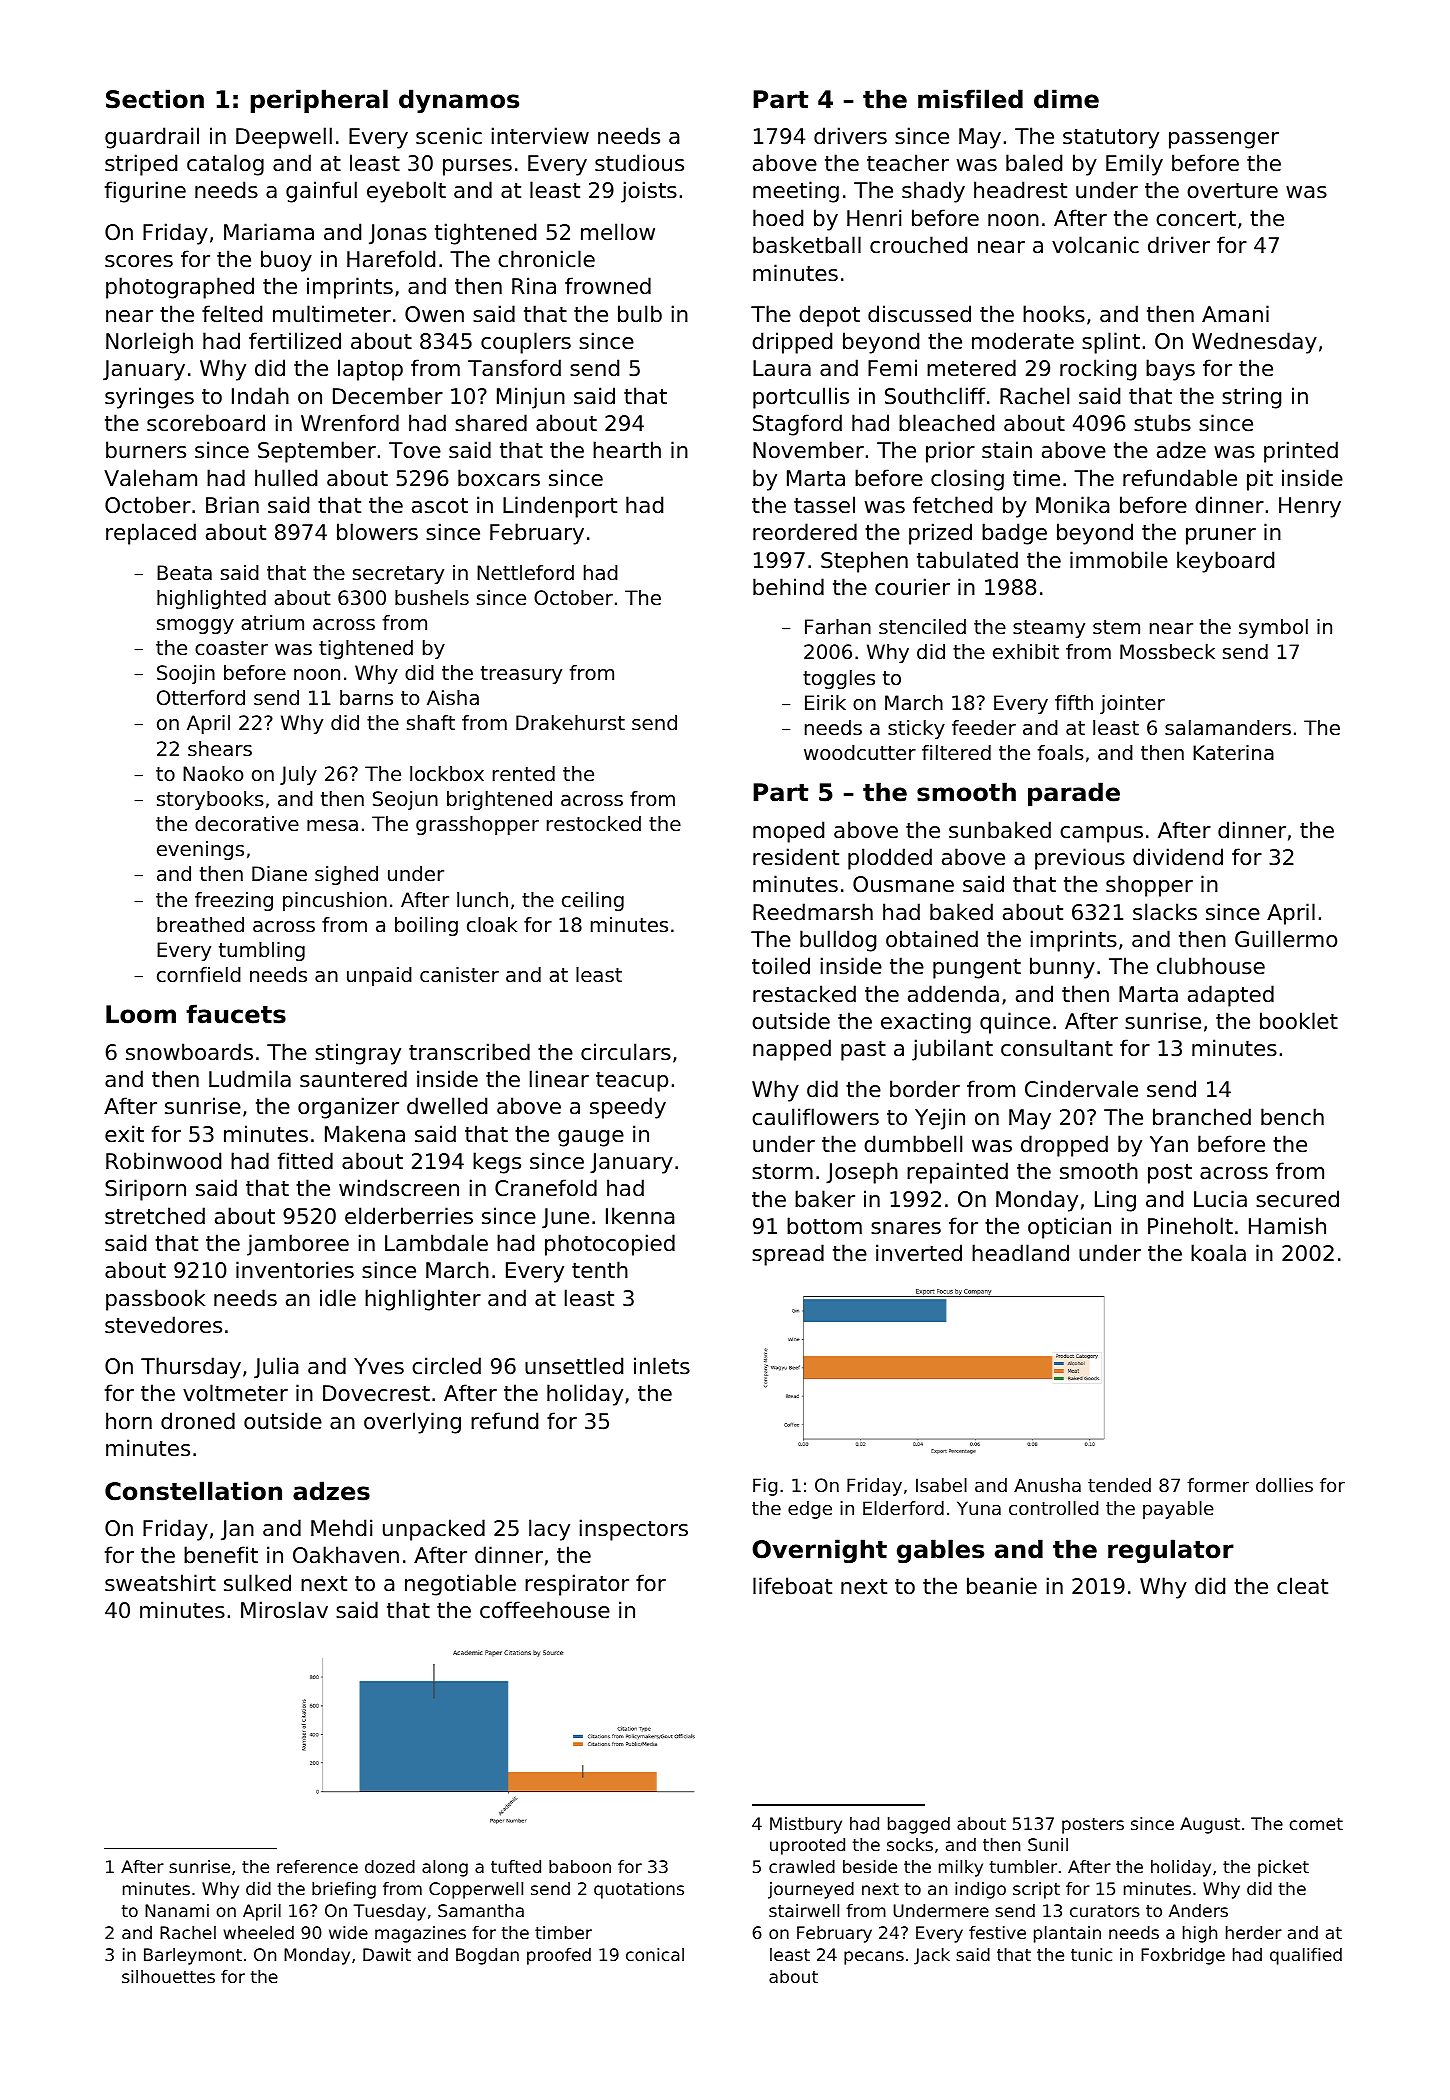 This image has width=1450, height=2100. Describe the element at coordinates (526, 343) in the image. I see `couplers` at that location.
